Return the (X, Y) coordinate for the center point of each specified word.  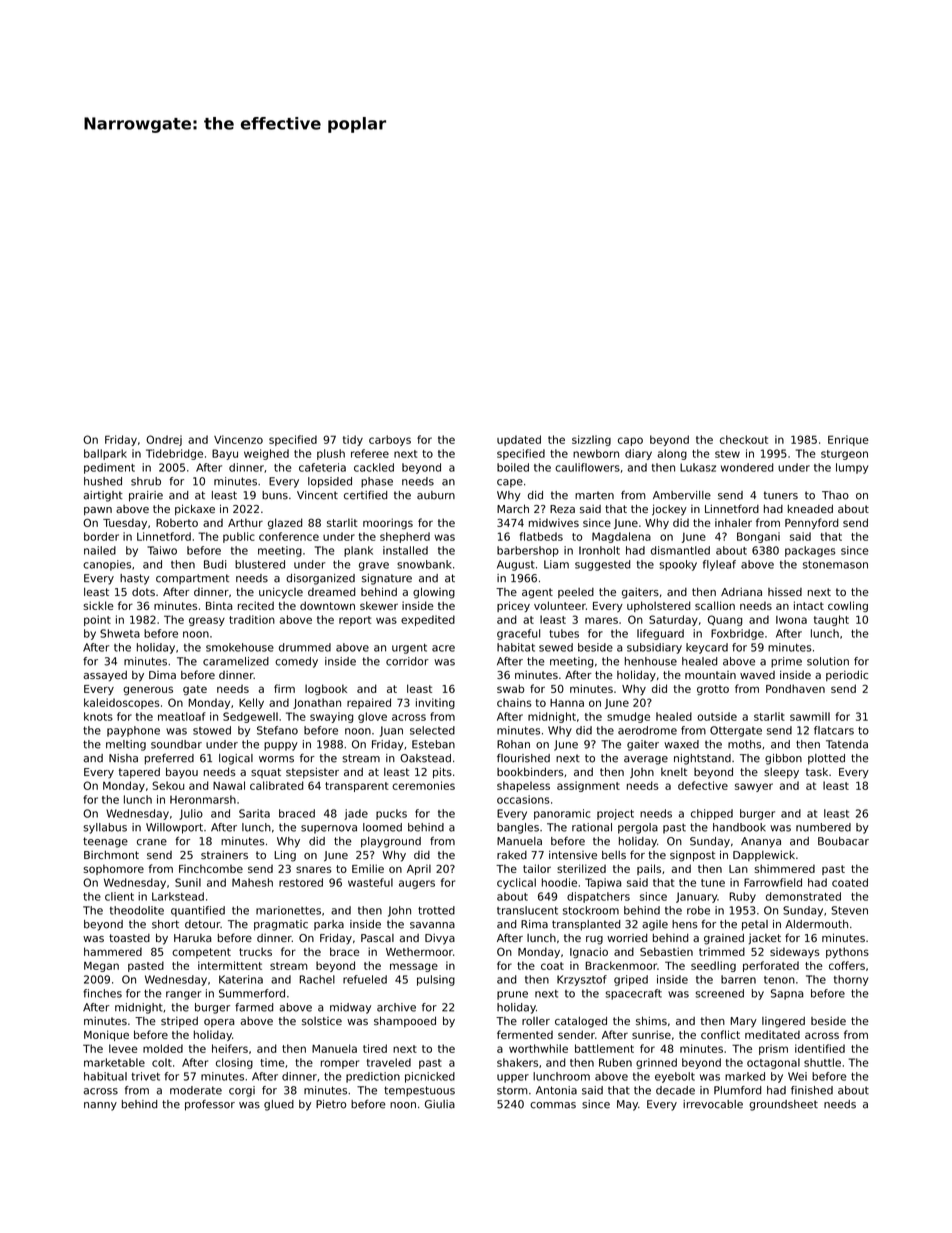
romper (340, 1064)
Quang (725, 620)
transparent (357, 787)
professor (210, 1105)
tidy (353, 440)
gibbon (783, 759)
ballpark (105, 454)
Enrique (848, 440)
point (97, 620)
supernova (329, 829)
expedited (428, 620)
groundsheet (783, 1105)
